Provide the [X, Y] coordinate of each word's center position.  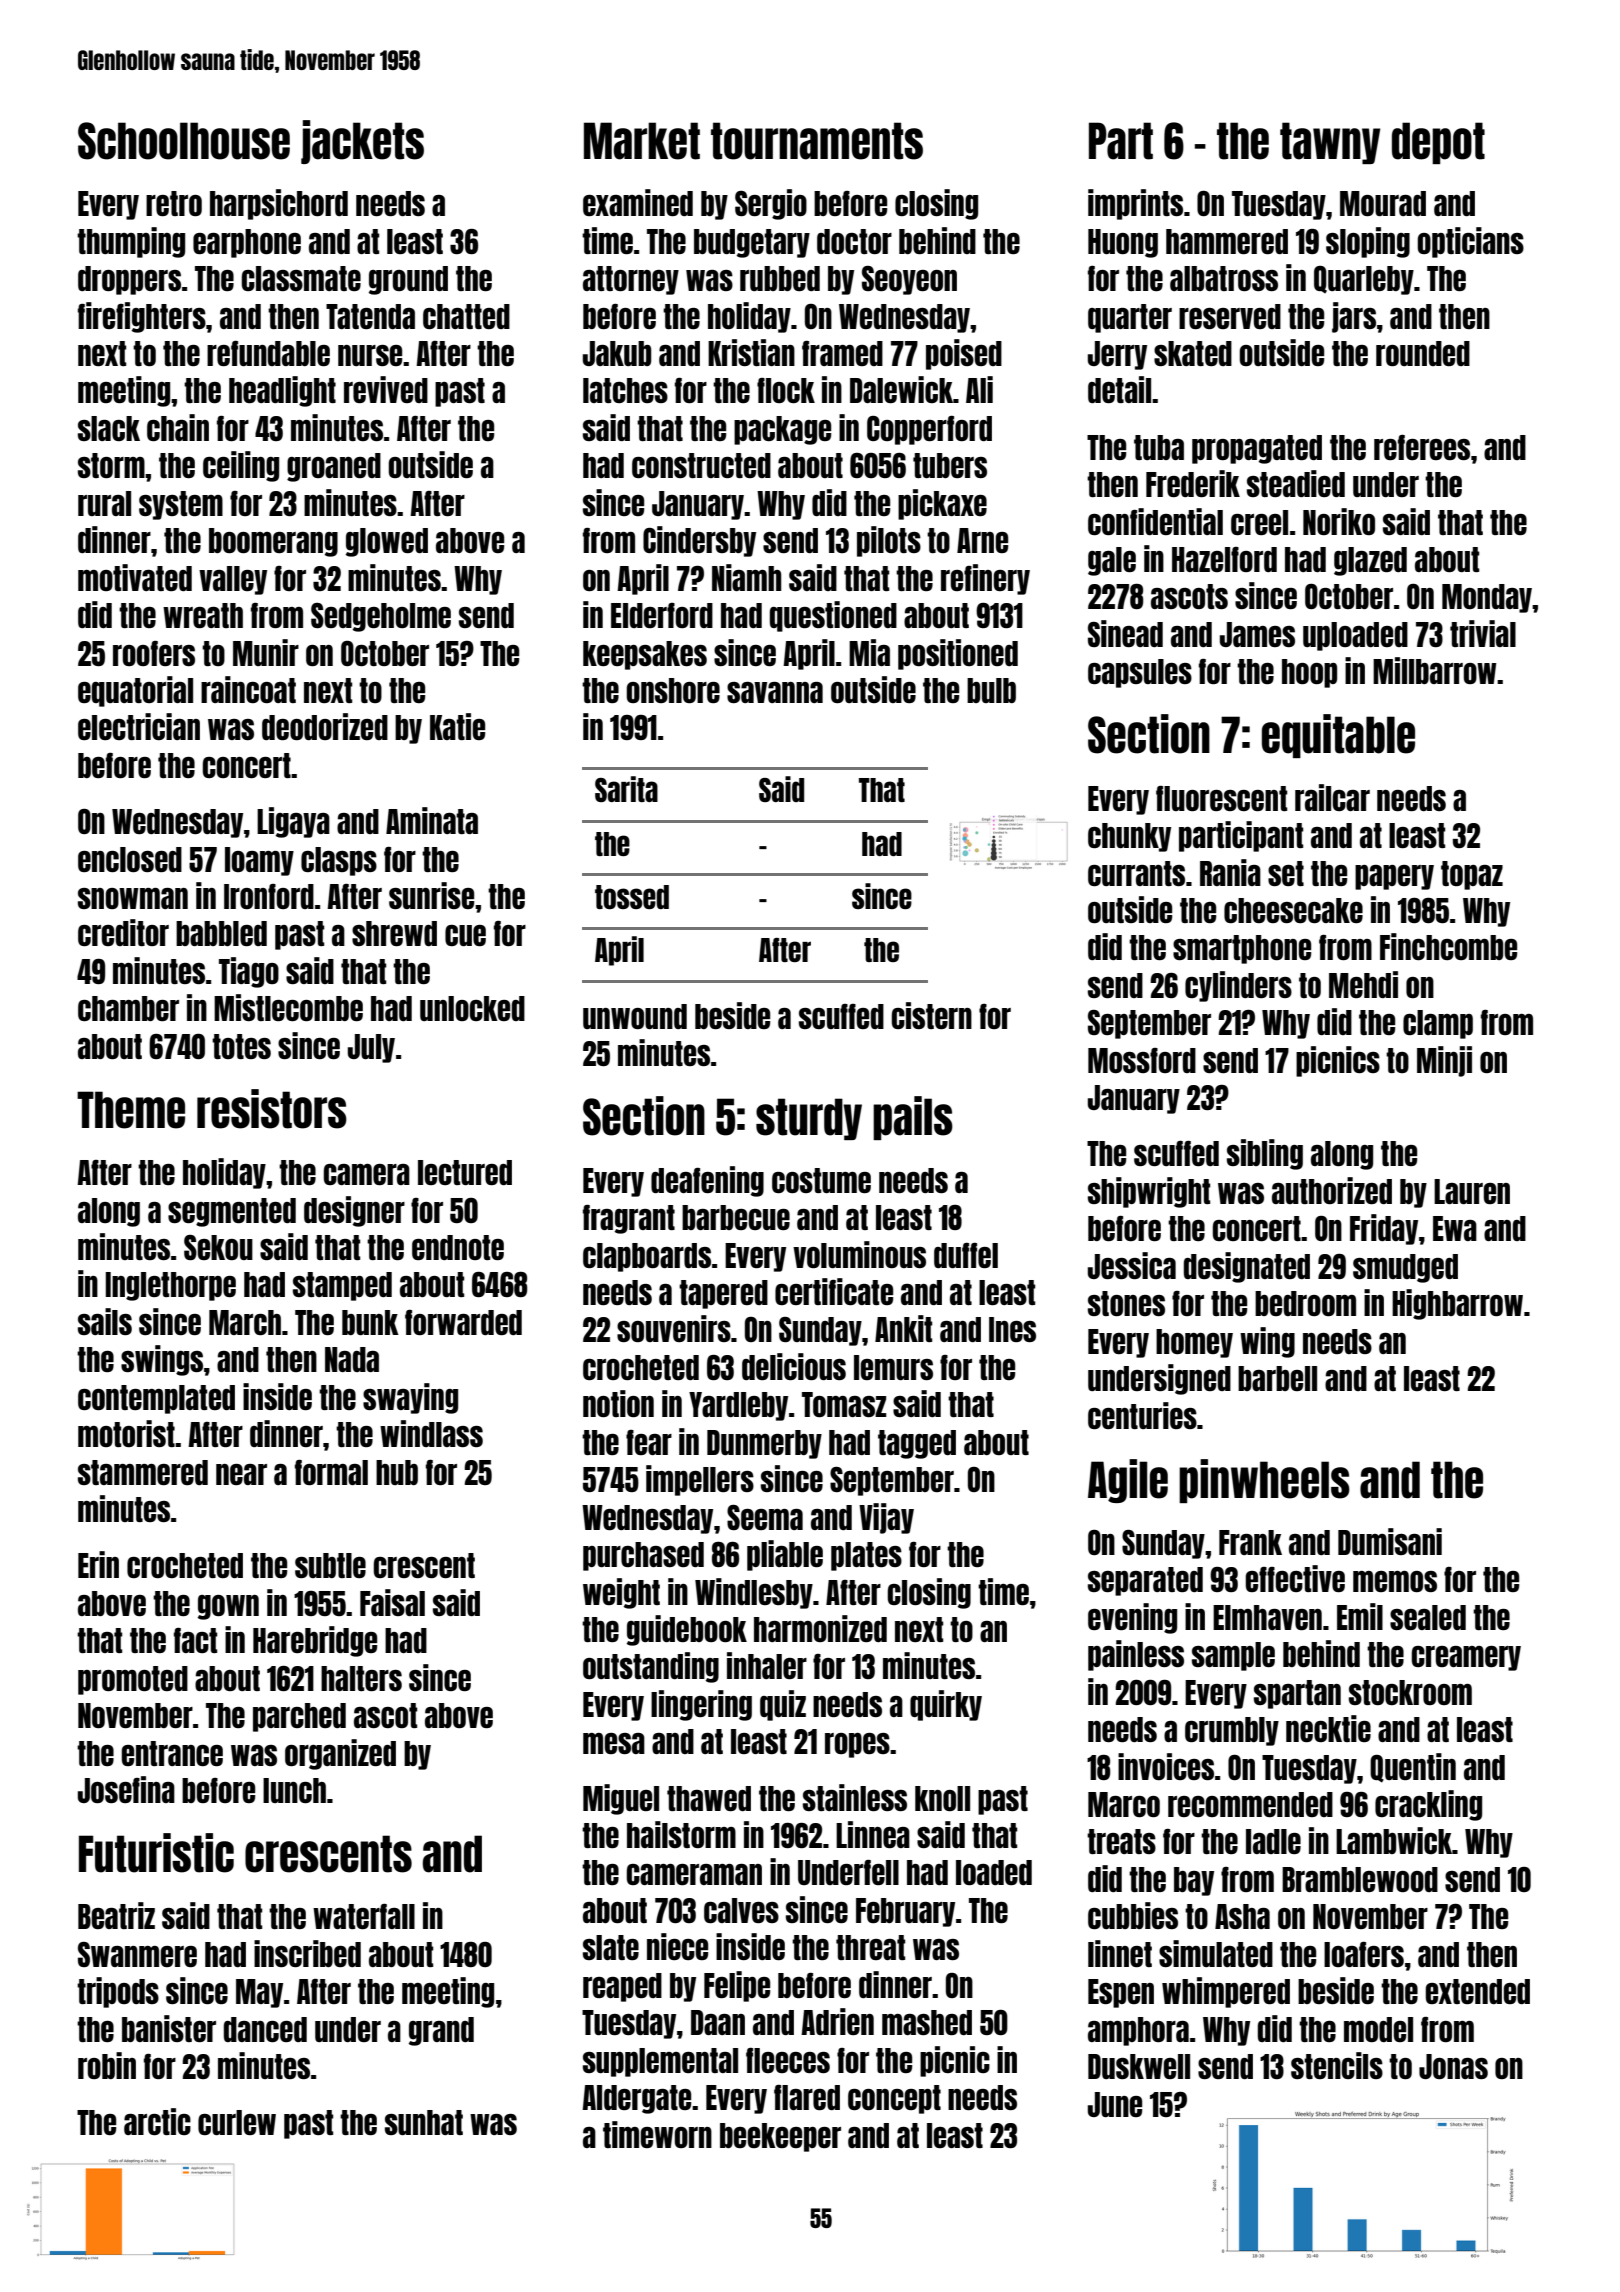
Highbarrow [1457, 1304]
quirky [946, 1705]
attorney [631, 280]
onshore [673, 690]
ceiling [241, 466]
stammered [143, 1472]
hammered [1227, 241]
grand [441, 2031]
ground [408, 280]
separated [1145, 1581]
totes [241, 1046]
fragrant [629, 1219]
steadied [1296, 483]
